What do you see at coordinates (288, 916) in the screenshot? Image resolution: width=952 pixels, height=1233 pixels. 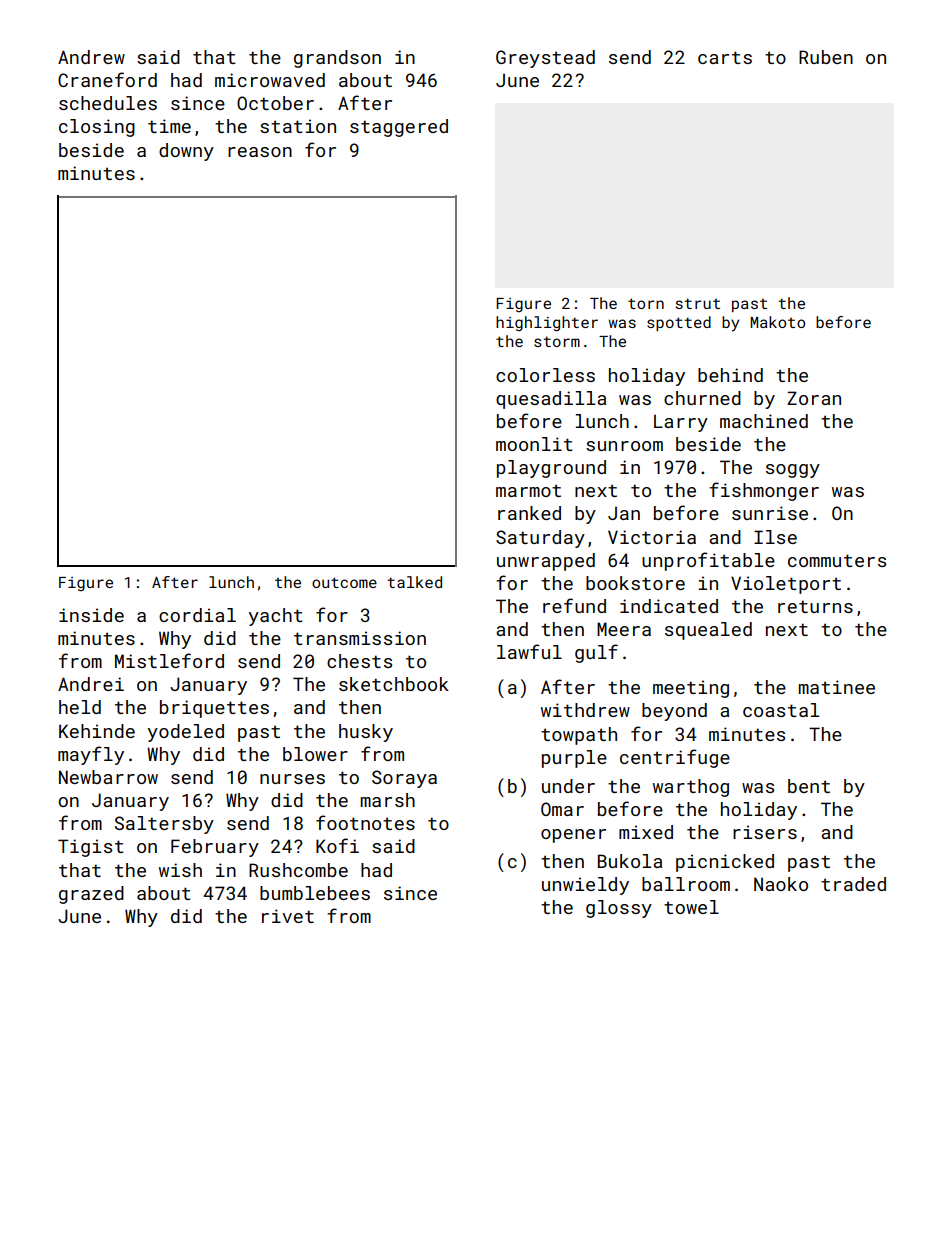 I see `rivet` at bounding box center [288, 916].
